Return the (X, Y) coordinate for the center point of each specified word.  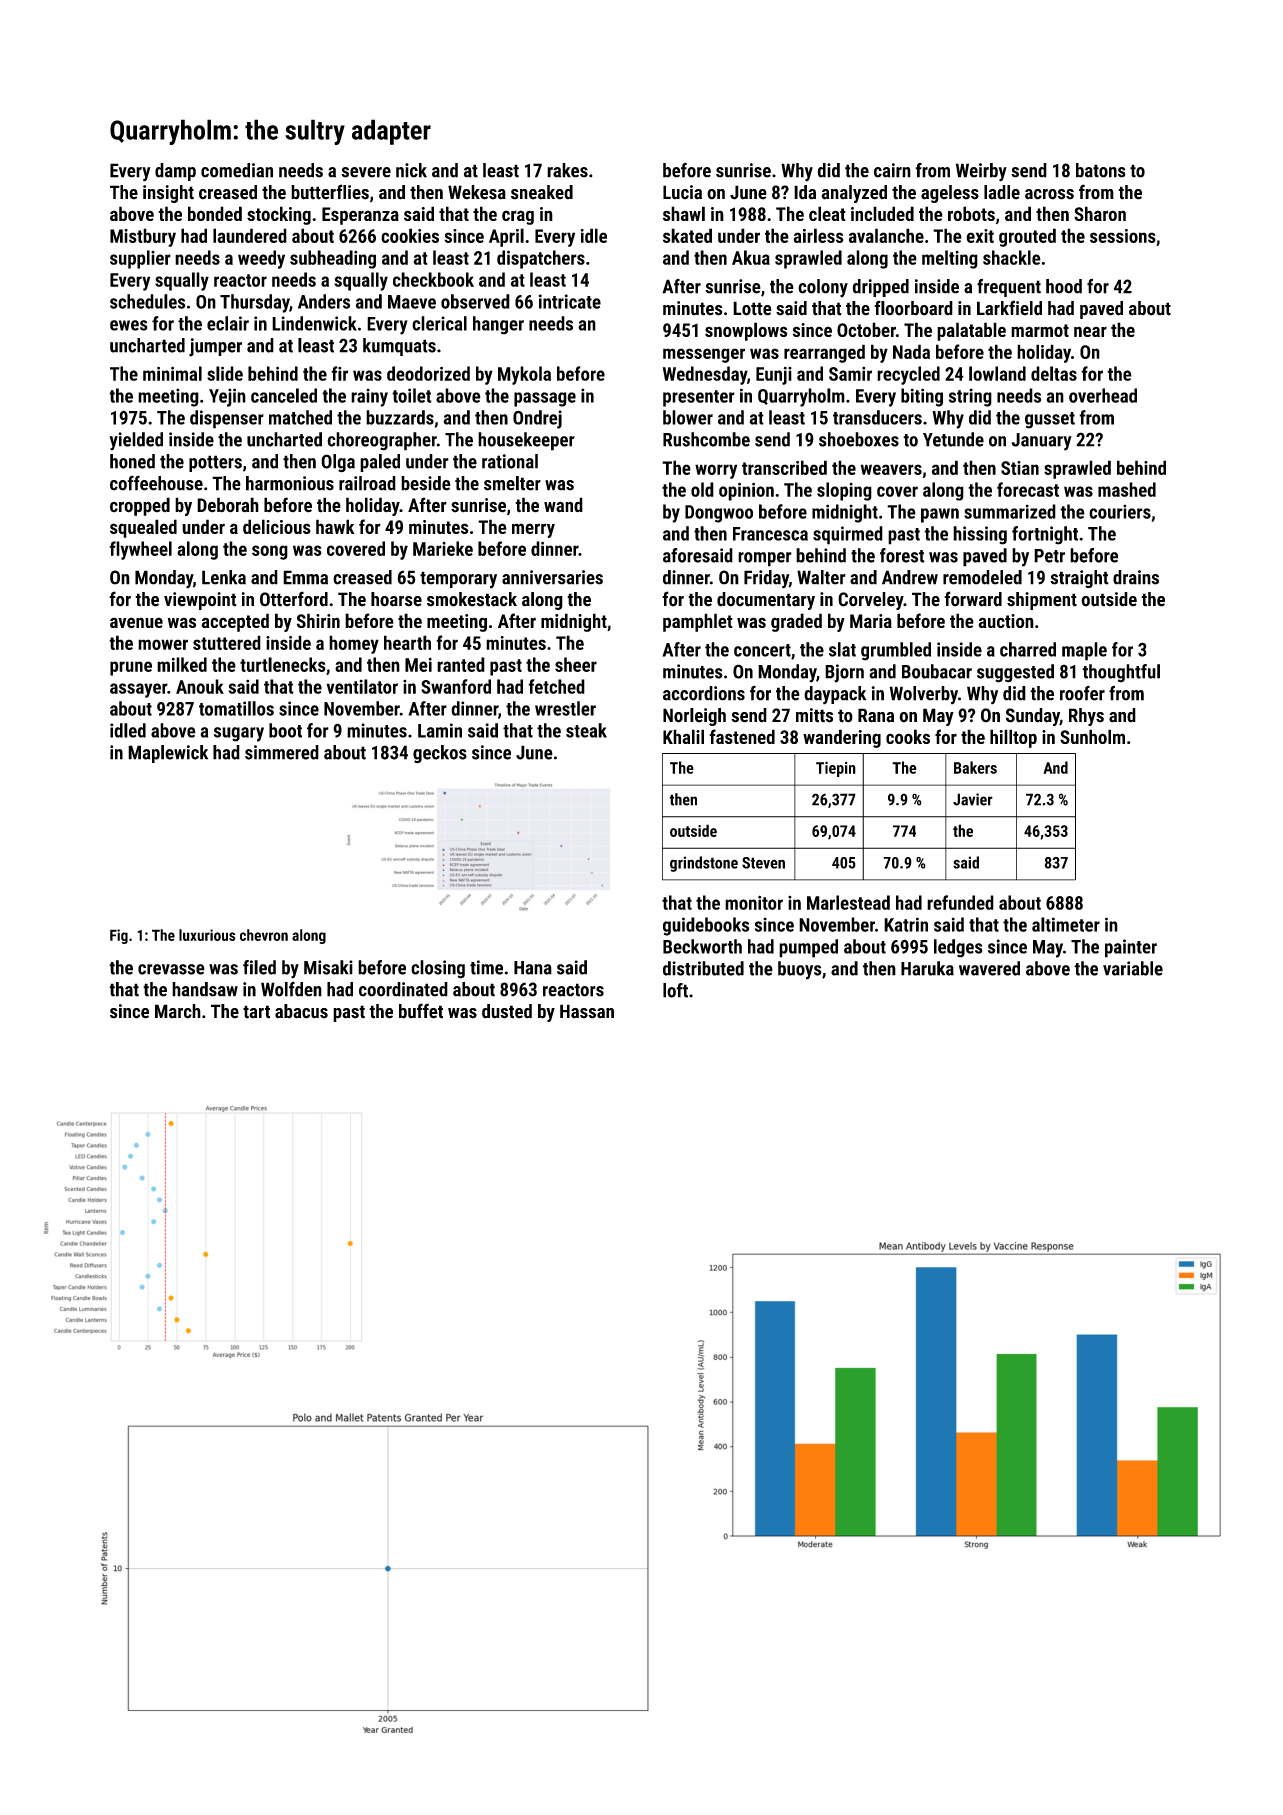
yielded (136, 441)
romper (765, 559)
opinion (746, 491)
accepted (235, 622)
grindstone (704, 864)
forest (902, 555)
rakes (567, 170)
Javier (973, 799)
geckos (440, 754)
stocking (279, 215)
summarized (1010, 511)
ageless (950, 194)
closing (438, 969)
